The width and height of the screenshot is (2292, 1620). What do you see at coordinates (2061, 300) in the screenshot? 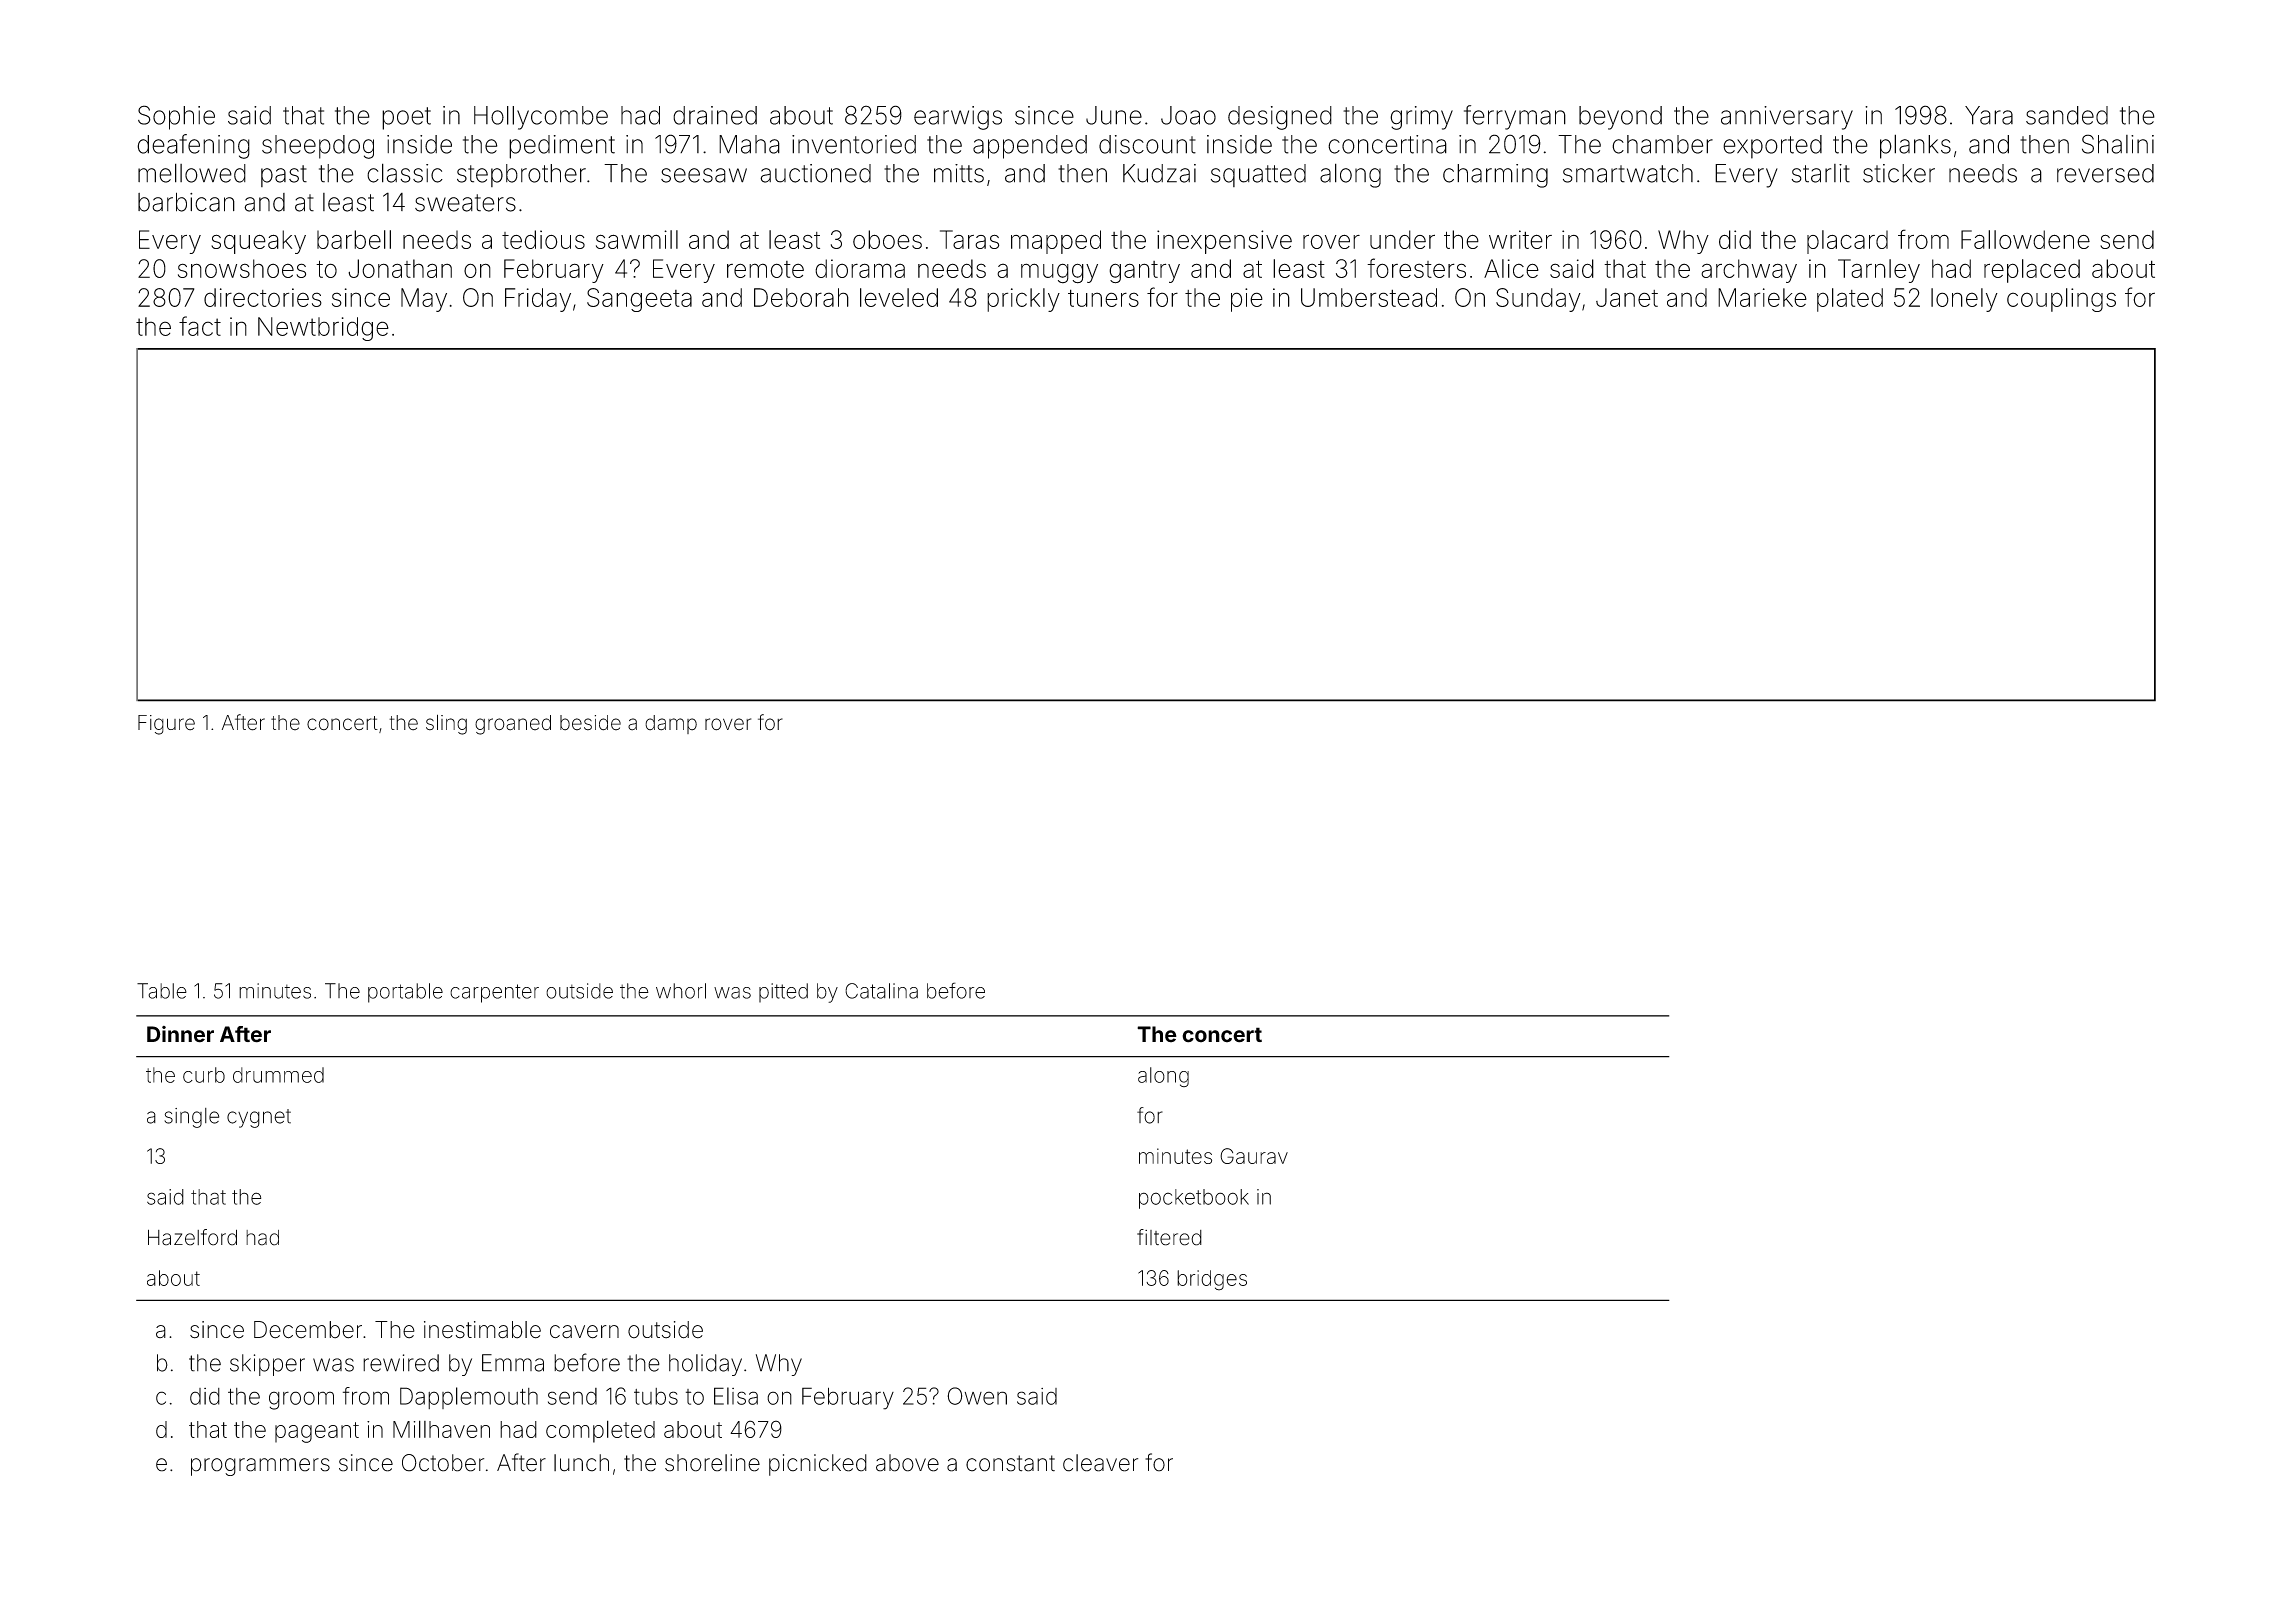
I see `couplings` at bounding box center [2061, 300].
